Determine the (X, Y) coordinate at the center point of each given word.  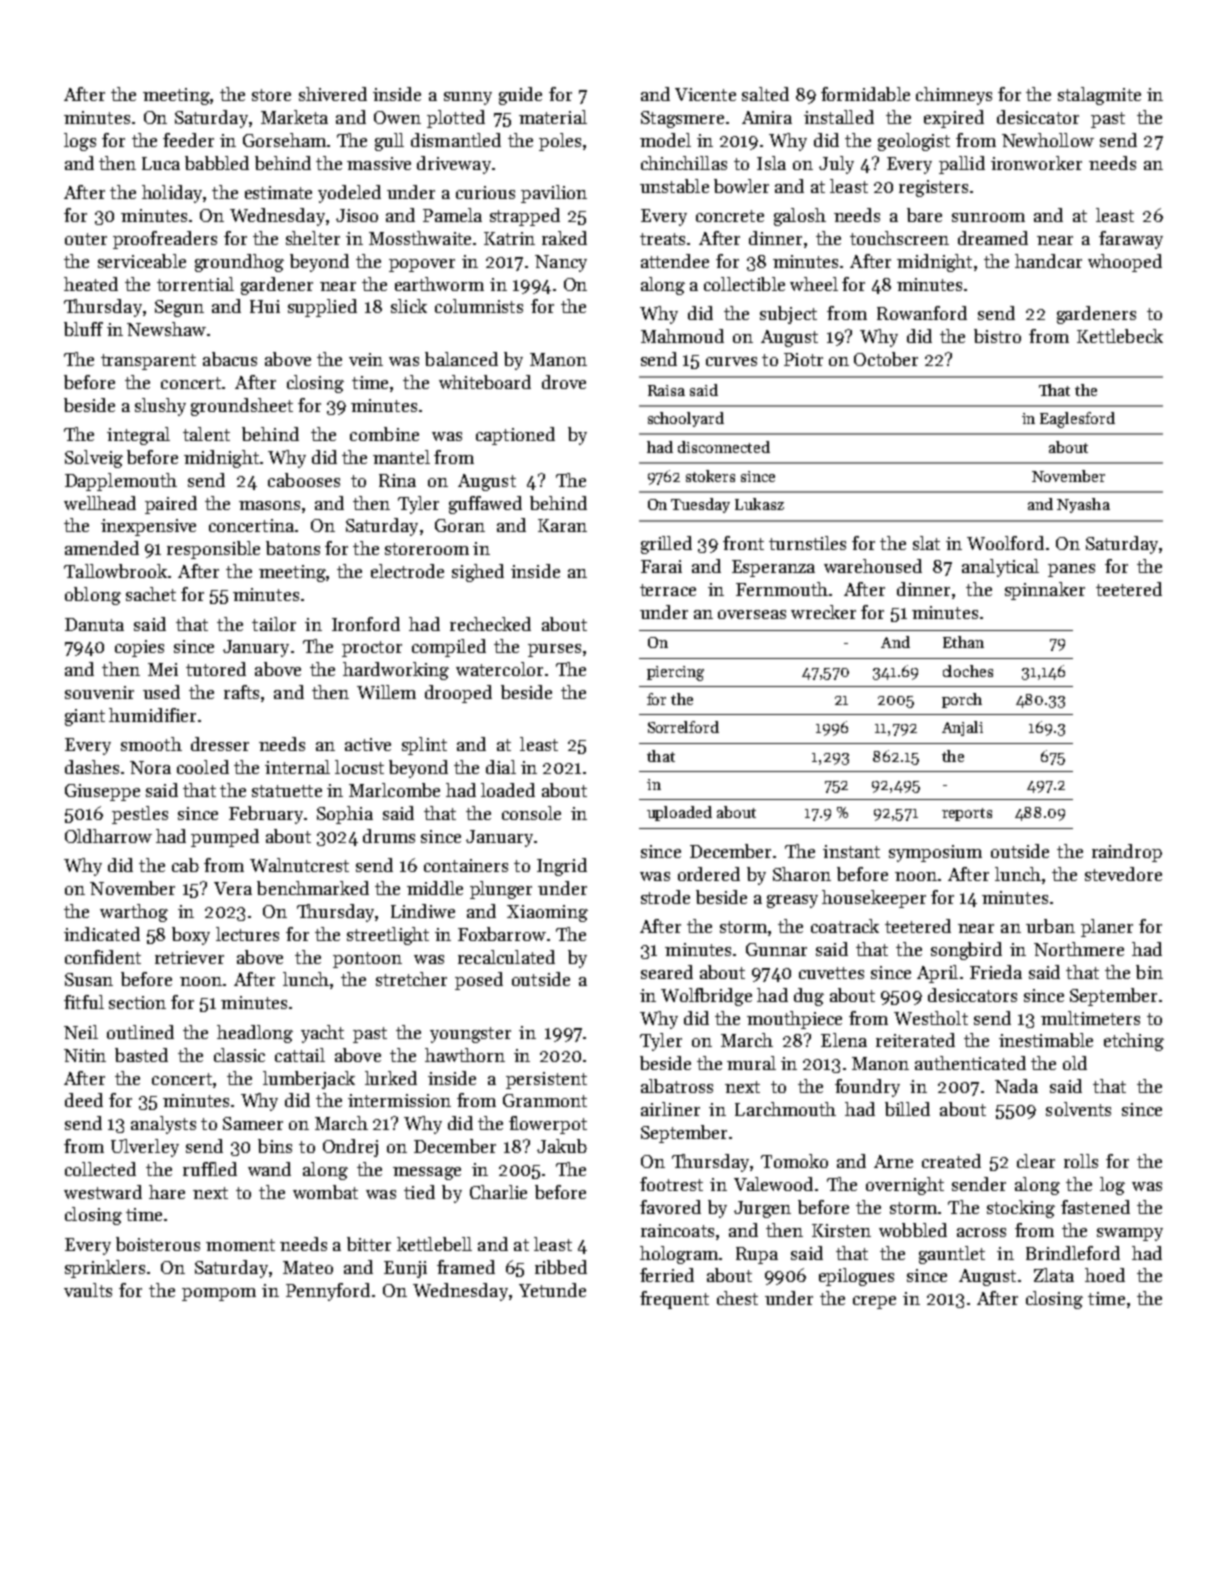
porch (962, 700)
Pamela (452, 215)
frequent (674, 1300)
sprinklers (105, 1269)
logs (80, 142)
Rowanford (922, 313)
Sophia (345, 815)
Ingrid (562, 867)
